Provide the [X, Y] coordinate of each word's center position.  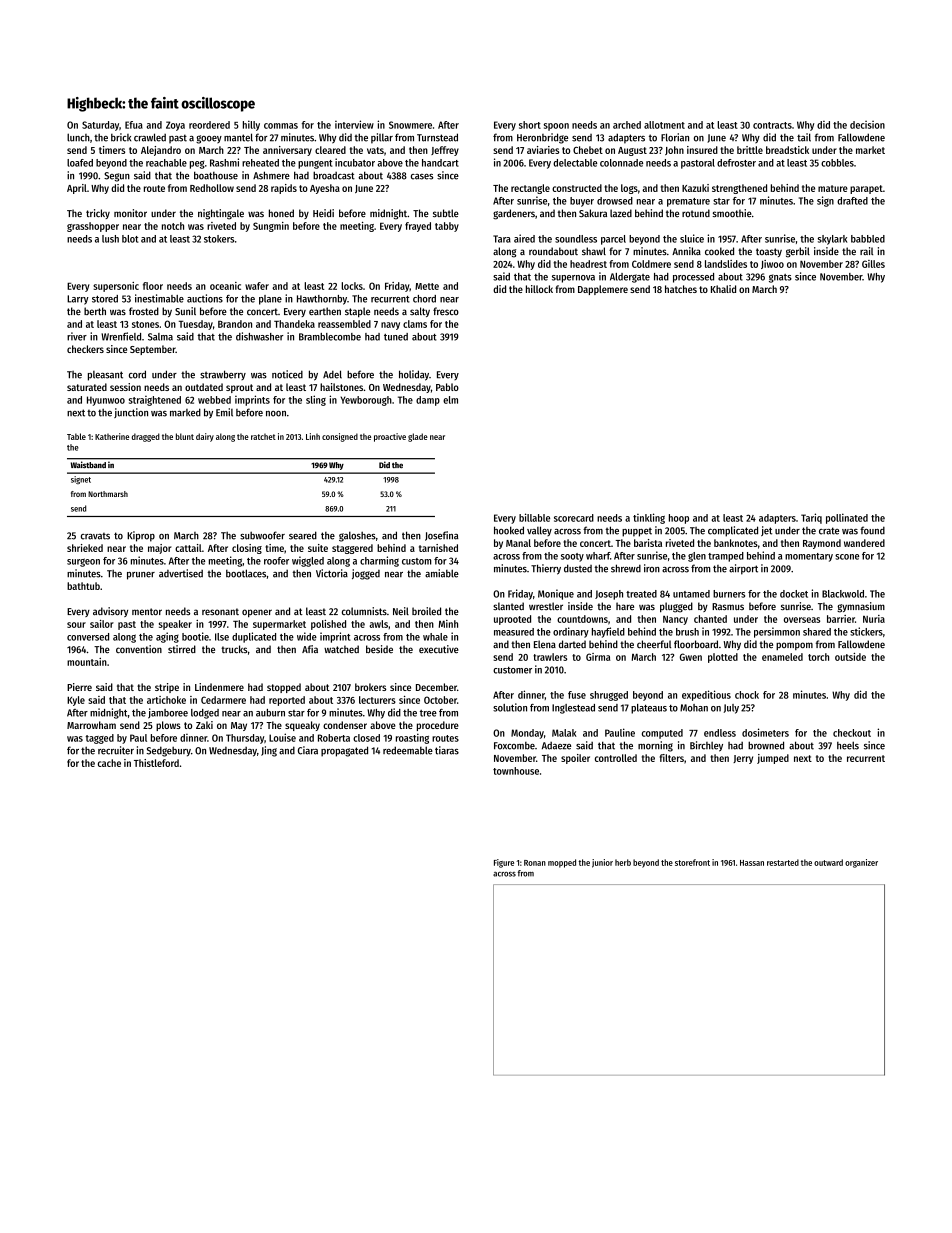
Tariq [811, 518]
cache [109, 763]
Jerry [743, 759]
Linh [313, 436]
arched [627, 125]
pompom [794, 646]
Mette [427, 286]
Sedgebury [168, 751]
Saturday [100, 126]
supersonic [116, 287]
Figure [504, 863]
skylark [832, 240]
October [440, 700]
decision [867, 125]
